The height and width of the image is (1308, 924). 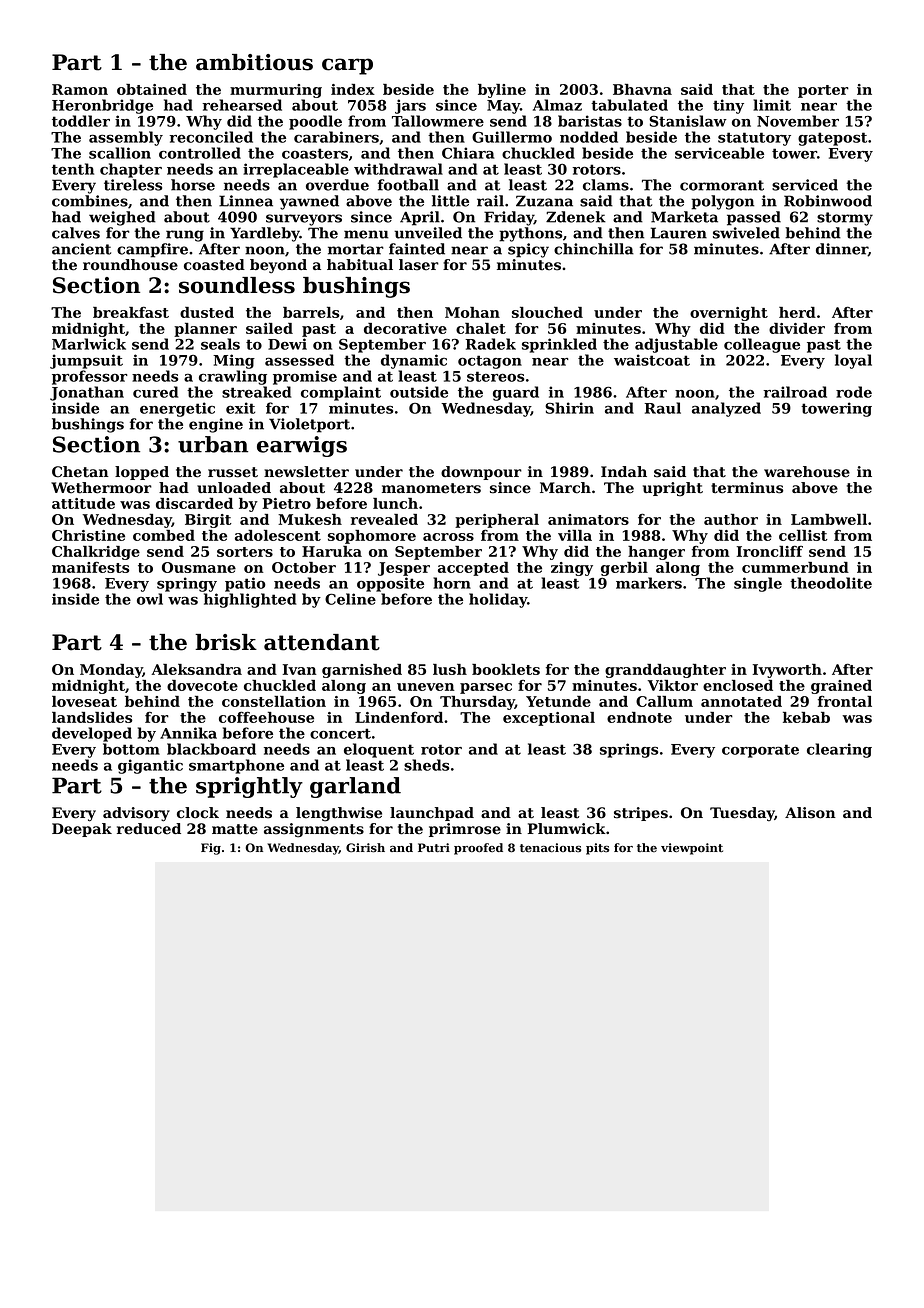 I want to click on single, so click(x=758, y=584).
